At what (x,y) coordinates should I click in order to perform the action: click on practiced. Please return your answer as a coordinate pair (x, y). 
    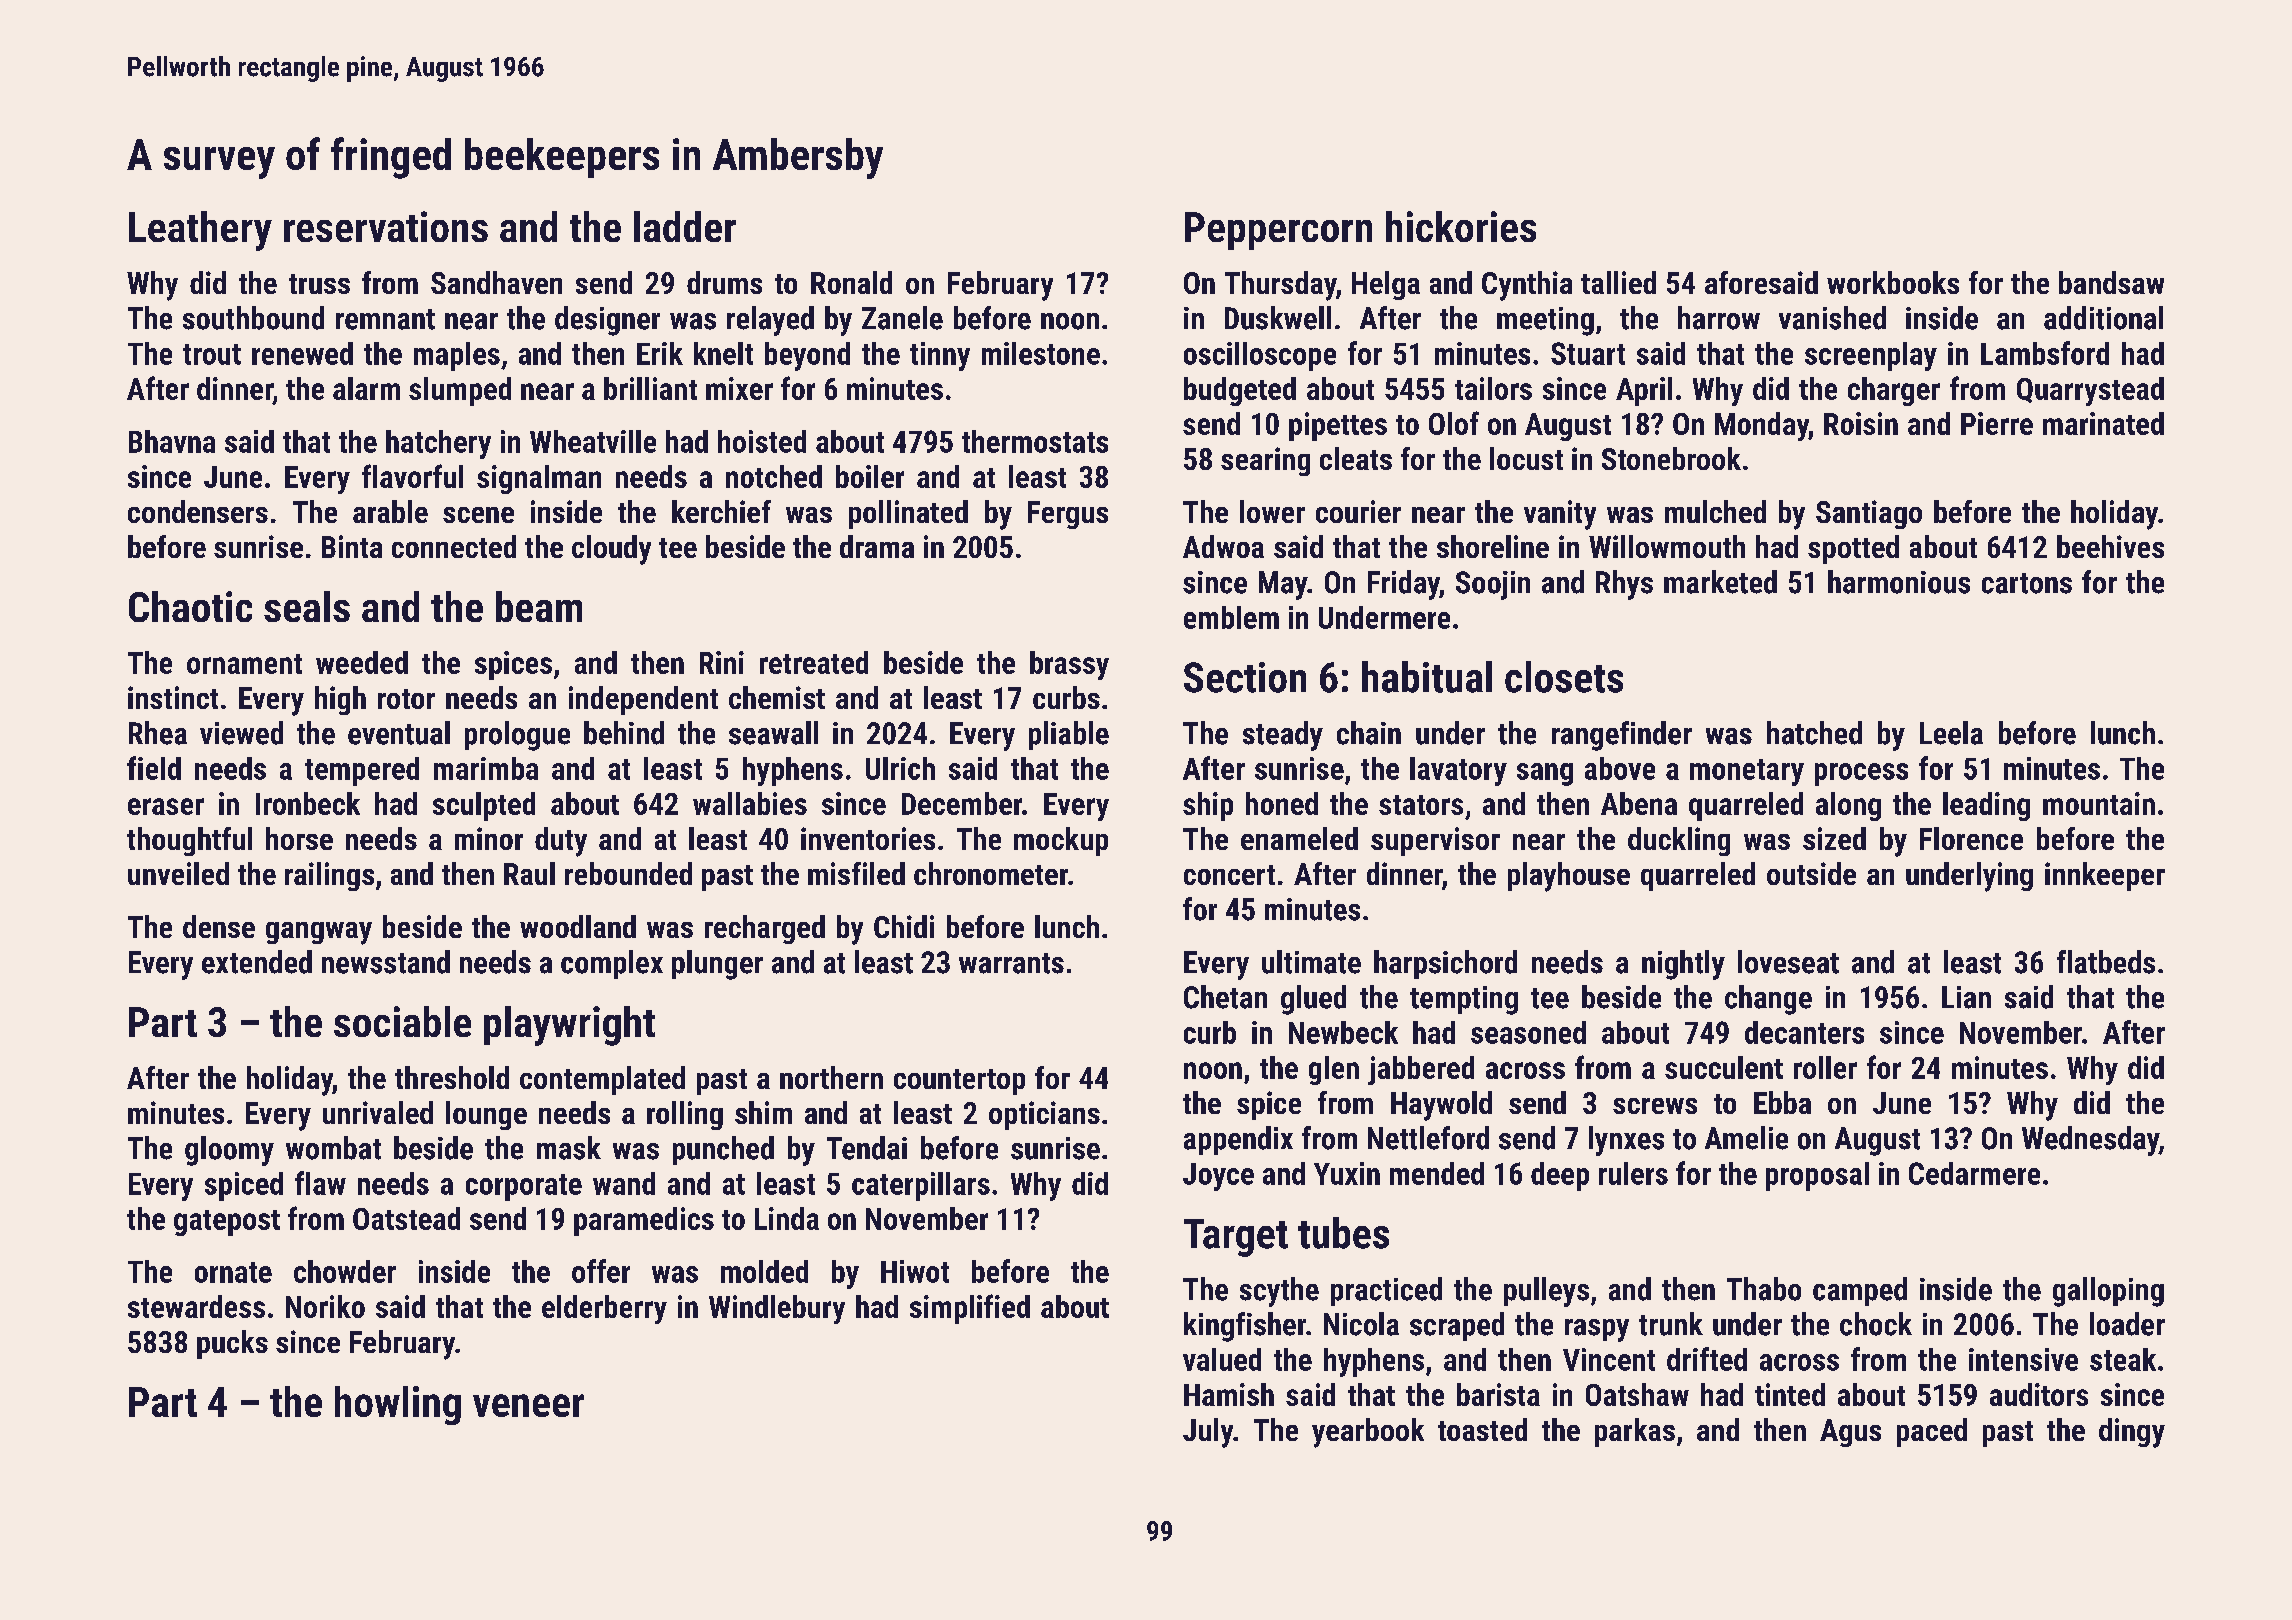
    Looking at the image, I should click on (1386, 1291).
